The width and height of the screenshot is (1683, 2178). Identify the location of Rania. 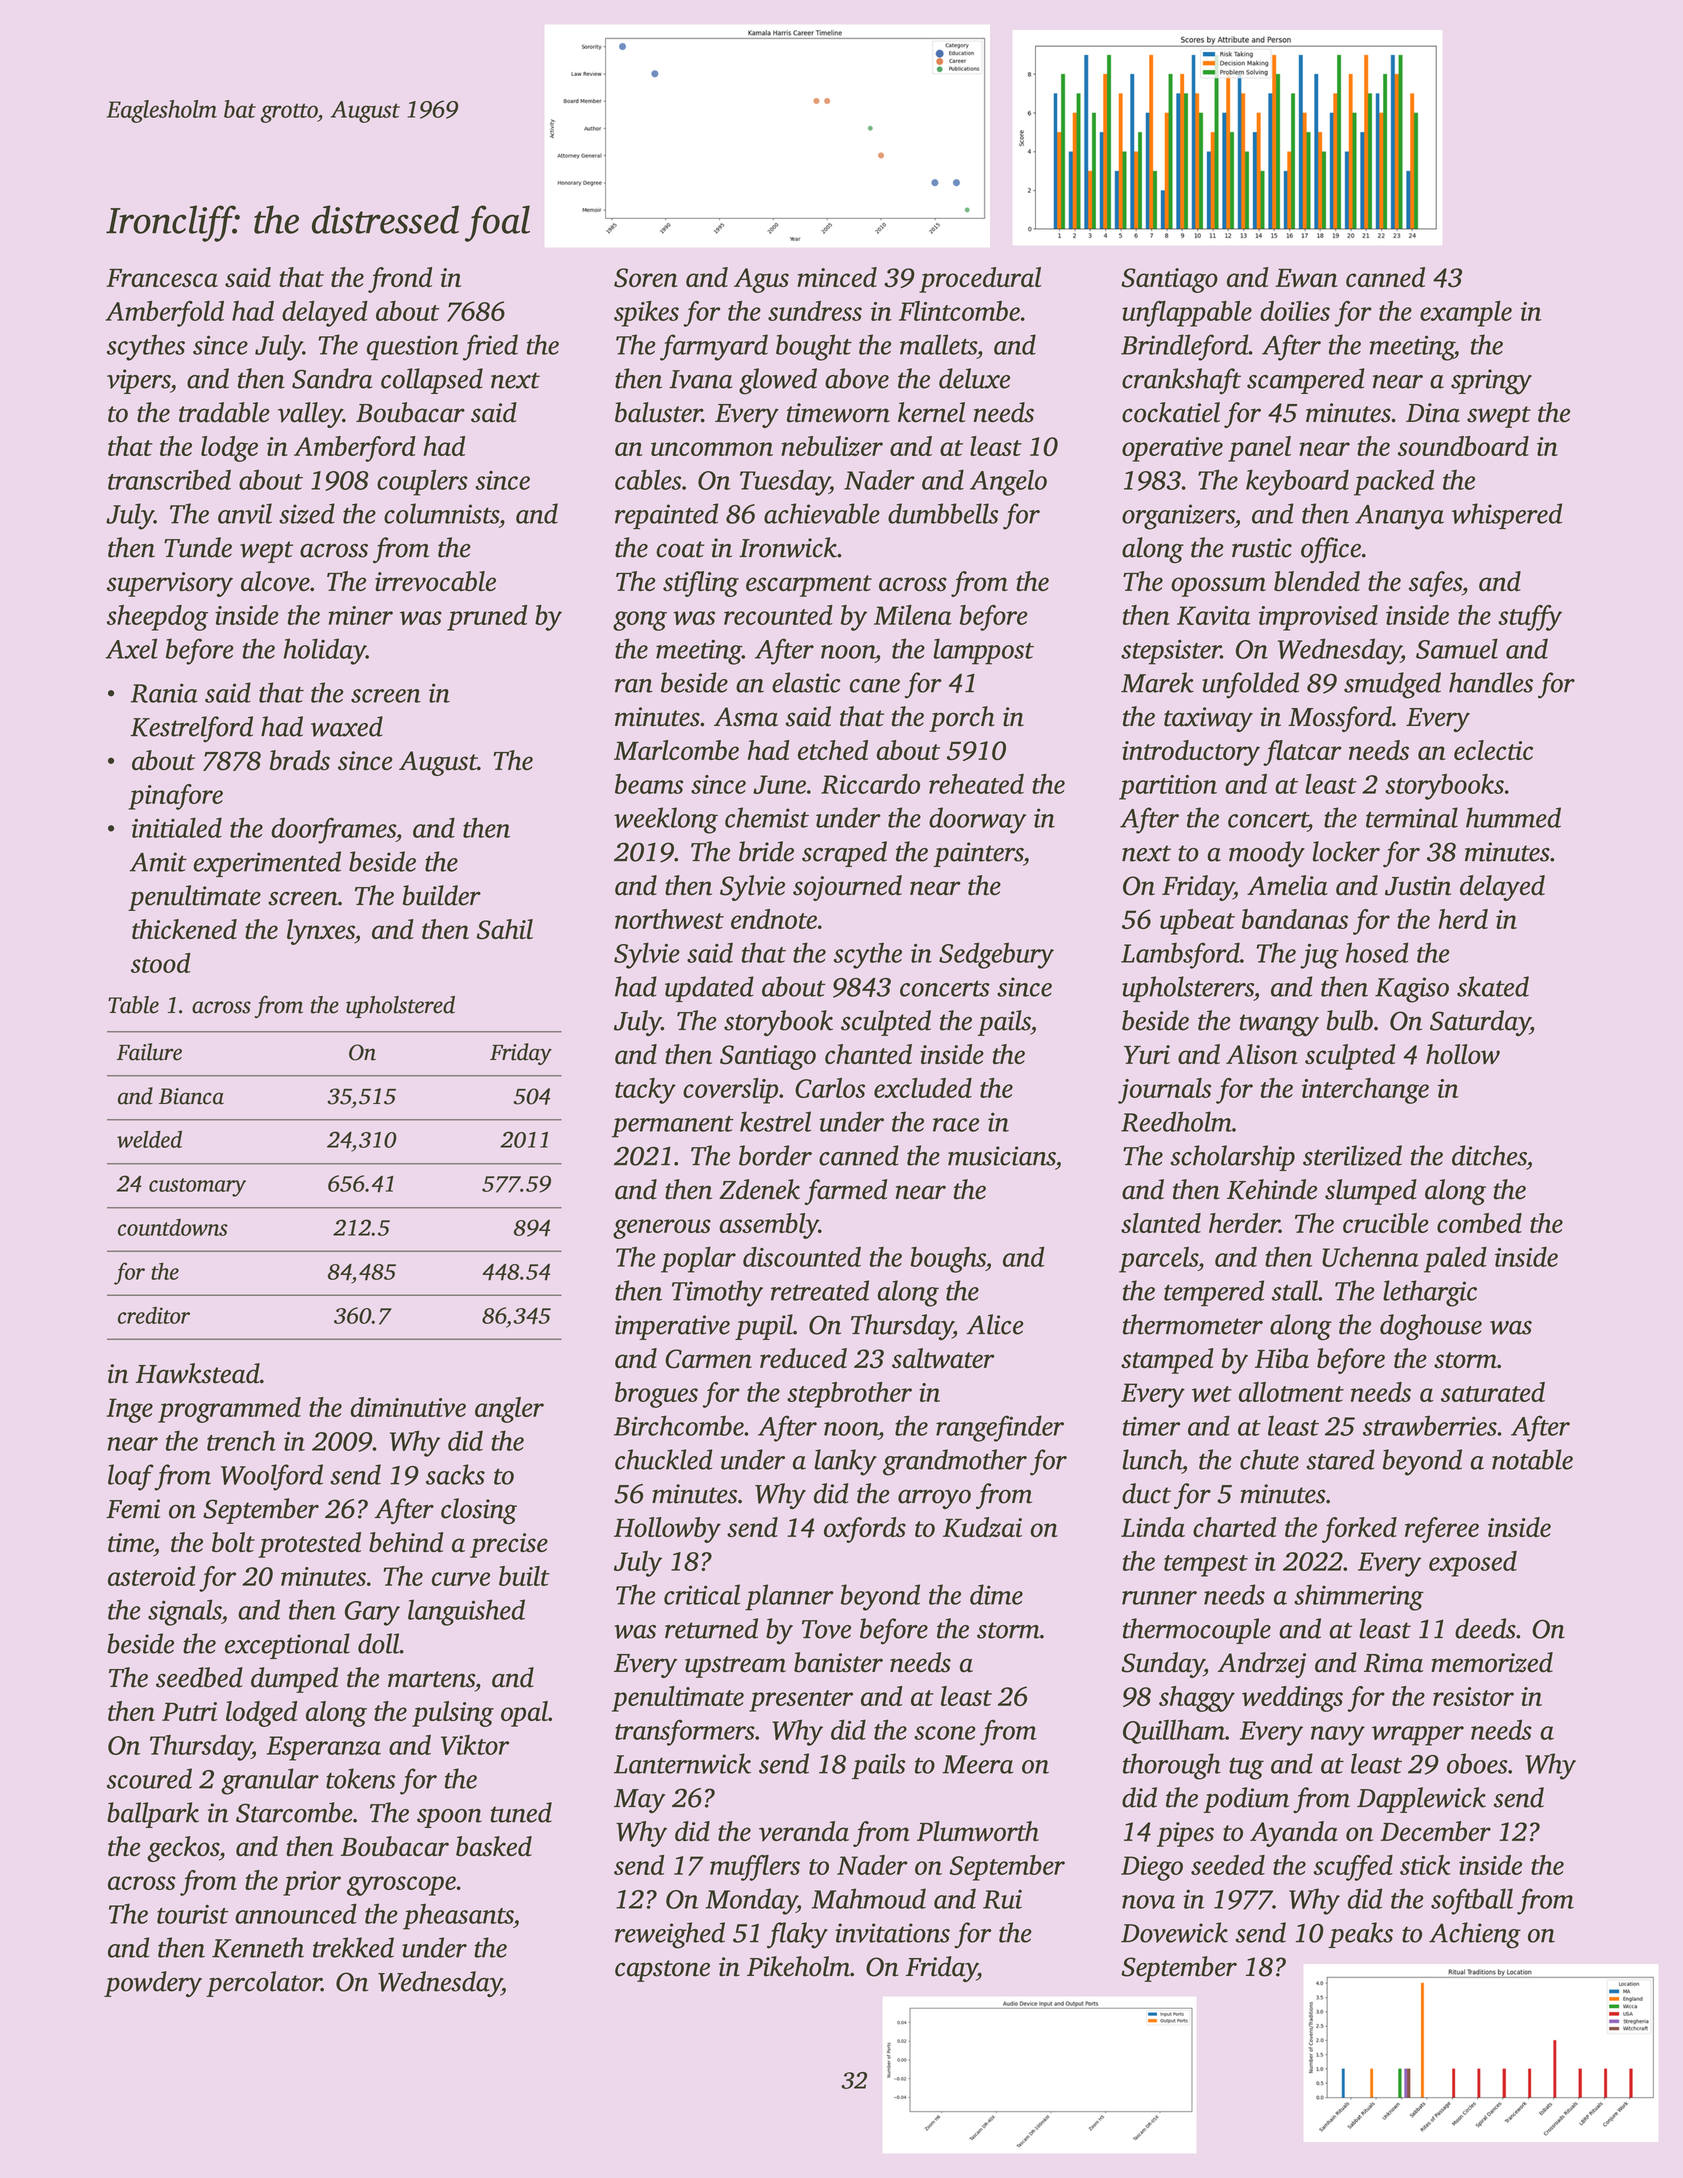
(164, 693).
